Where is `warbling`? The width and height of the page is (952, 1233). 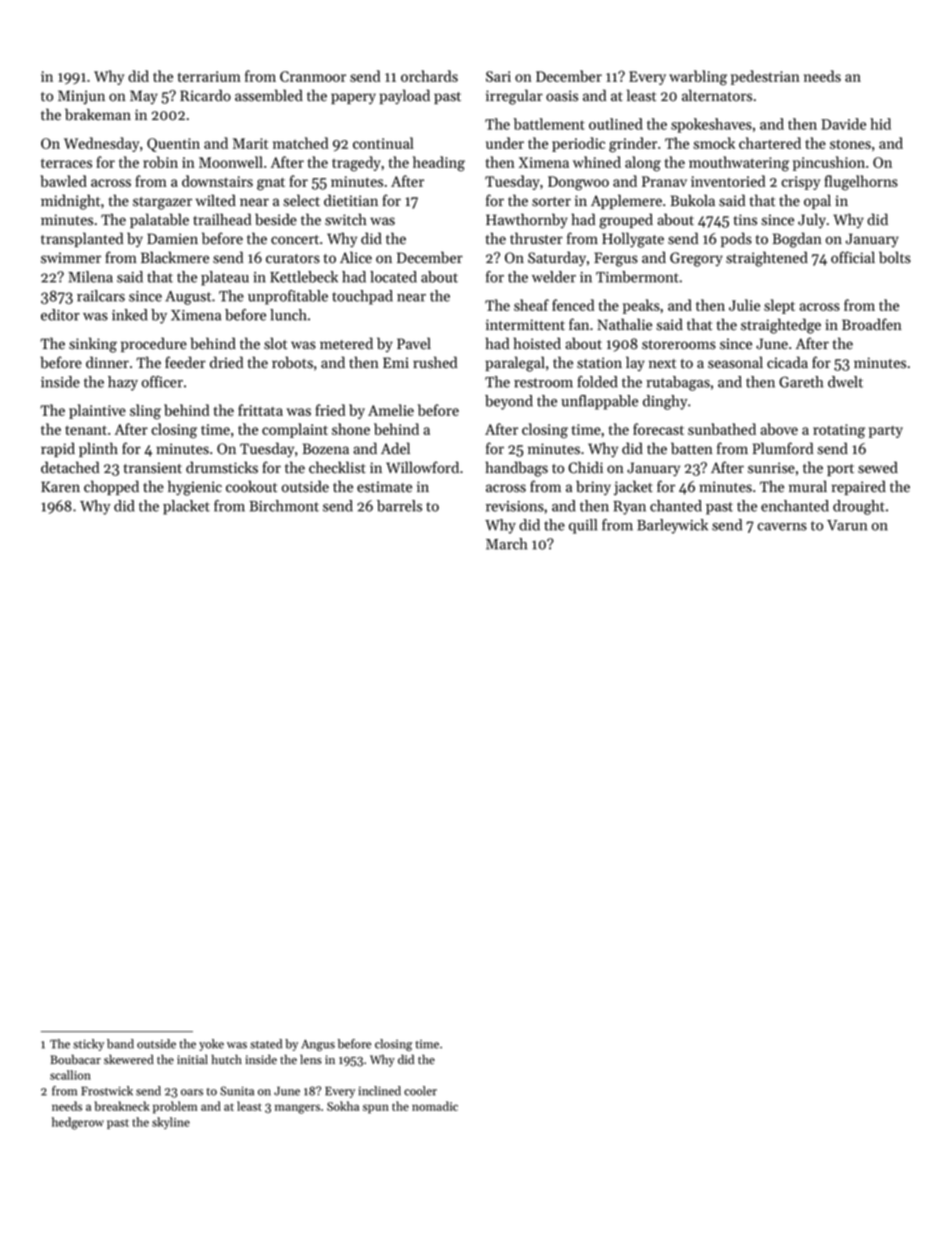 warbling is located at coordinates (698, 78).
